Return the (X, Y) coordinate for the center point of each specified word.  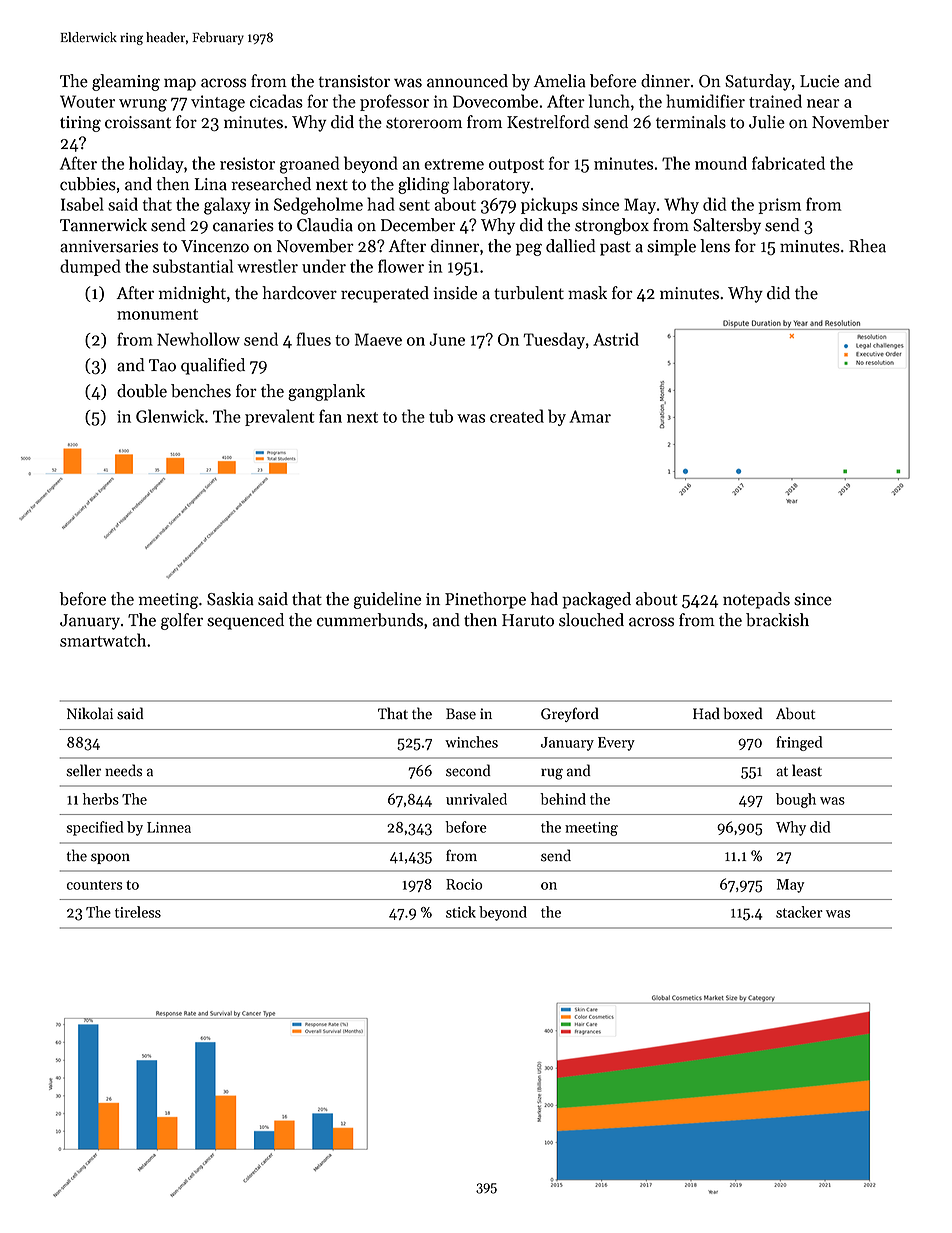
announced (467, 81)
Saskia (230, 599)
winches (471, 742)
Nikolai (90, 713)
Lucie (819, 81)
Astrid (616, 339)
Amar (590, 416)
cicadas (276, 101)
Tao (162, 365)
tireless (138, 912)
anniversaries (109, 246)
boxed (742, 713)
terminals (691, 122)
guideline (387, 600)
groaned (309, 165)
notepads (756, 600)
